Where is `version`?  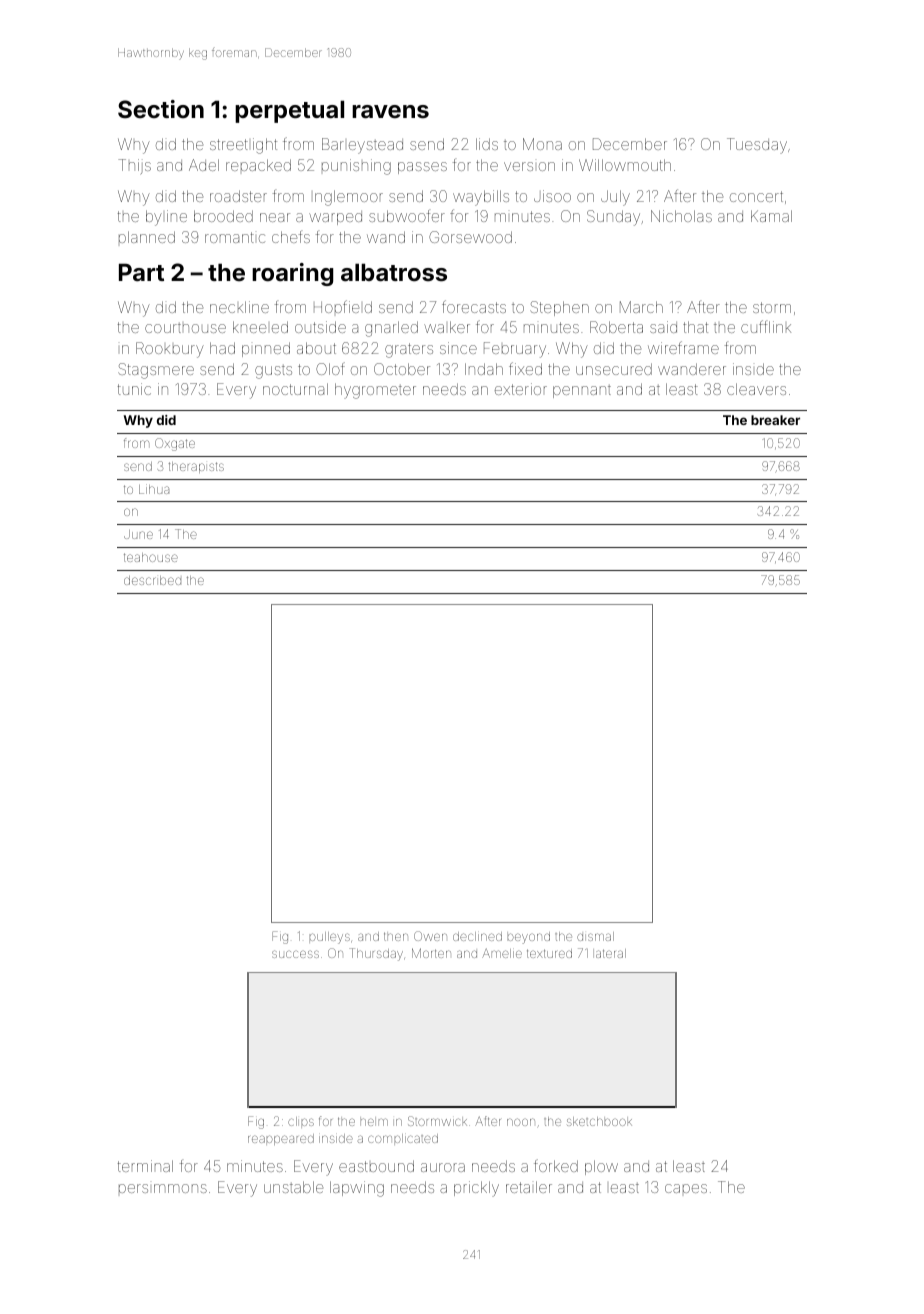 version is located at coordinates (529, 166).
